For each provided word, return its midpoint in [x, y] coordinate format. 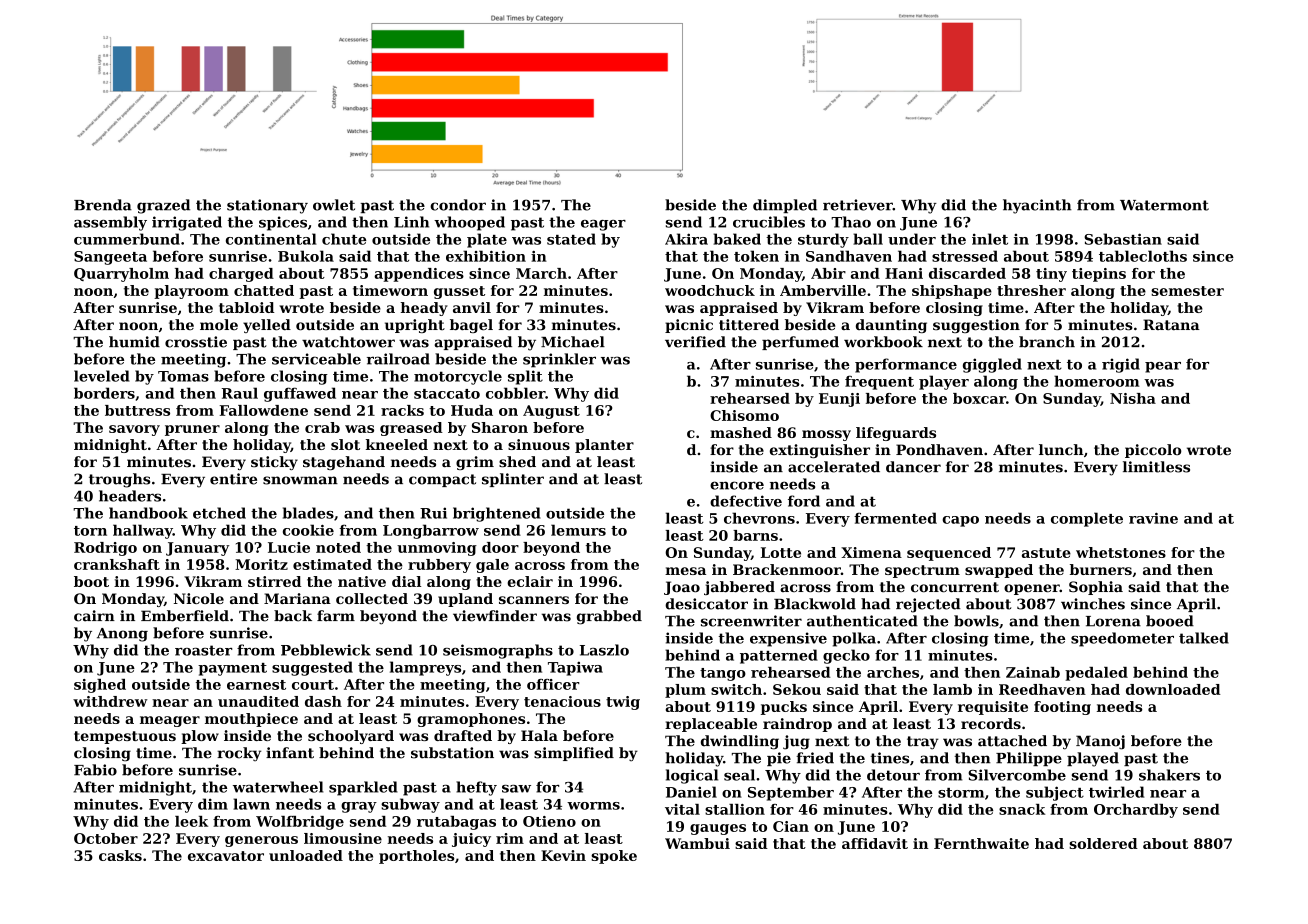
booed [1170, 621]
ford [804, 501]
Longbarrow [431, 531]
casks [120, 855]
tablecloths [1143, 256]
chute [344, 239]
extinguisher [820, 451]
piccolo [1153, 451]
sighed [100, 686]
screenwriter [751, 621]
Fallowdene [264, 410]
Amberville [823, 290]
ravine [1153, 518]
